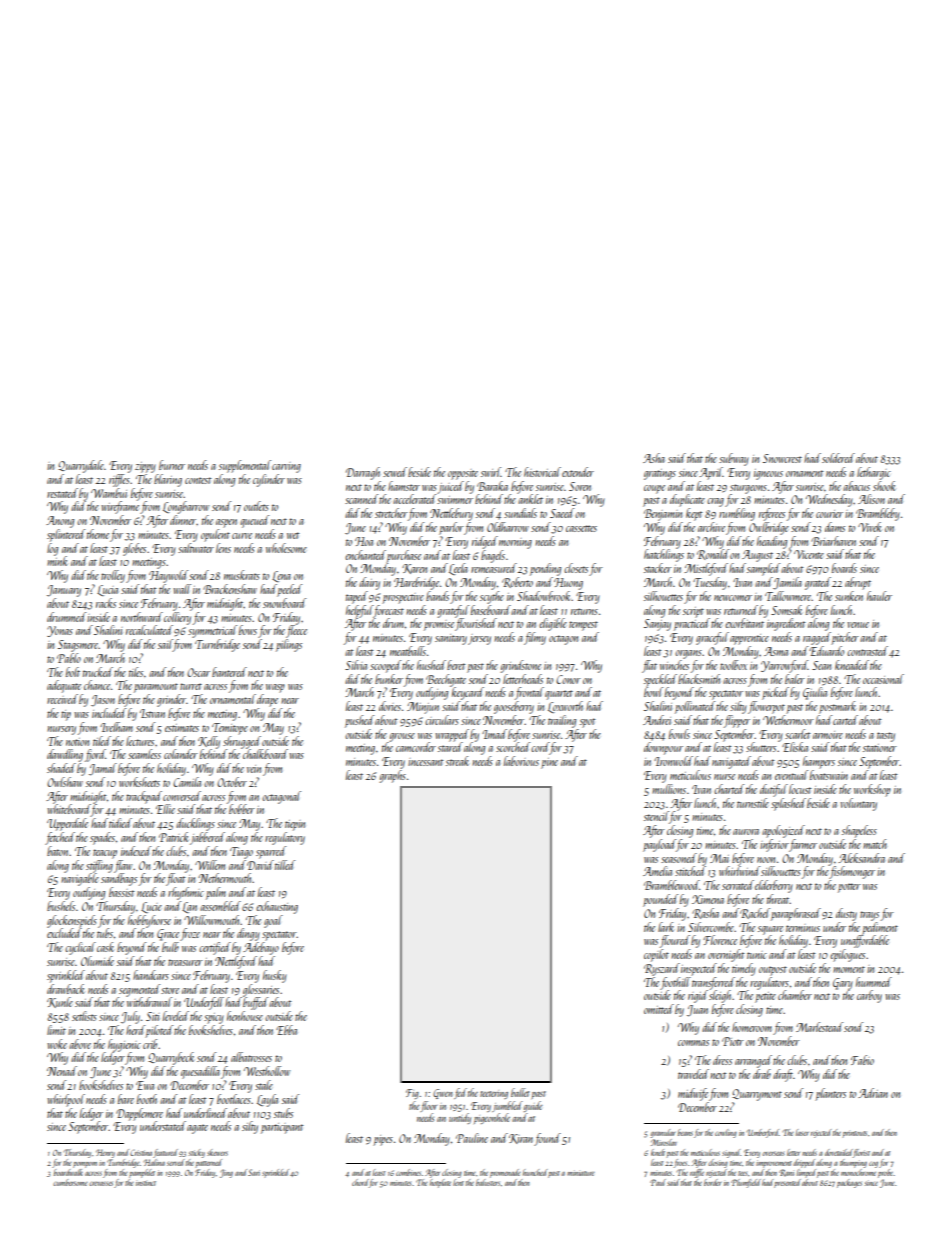 Image resolution: width=952 pixels, height=1233 pixels. Describe the element at coordinates (151, 907) in the screenshot. I see `Lucie` at that location.
